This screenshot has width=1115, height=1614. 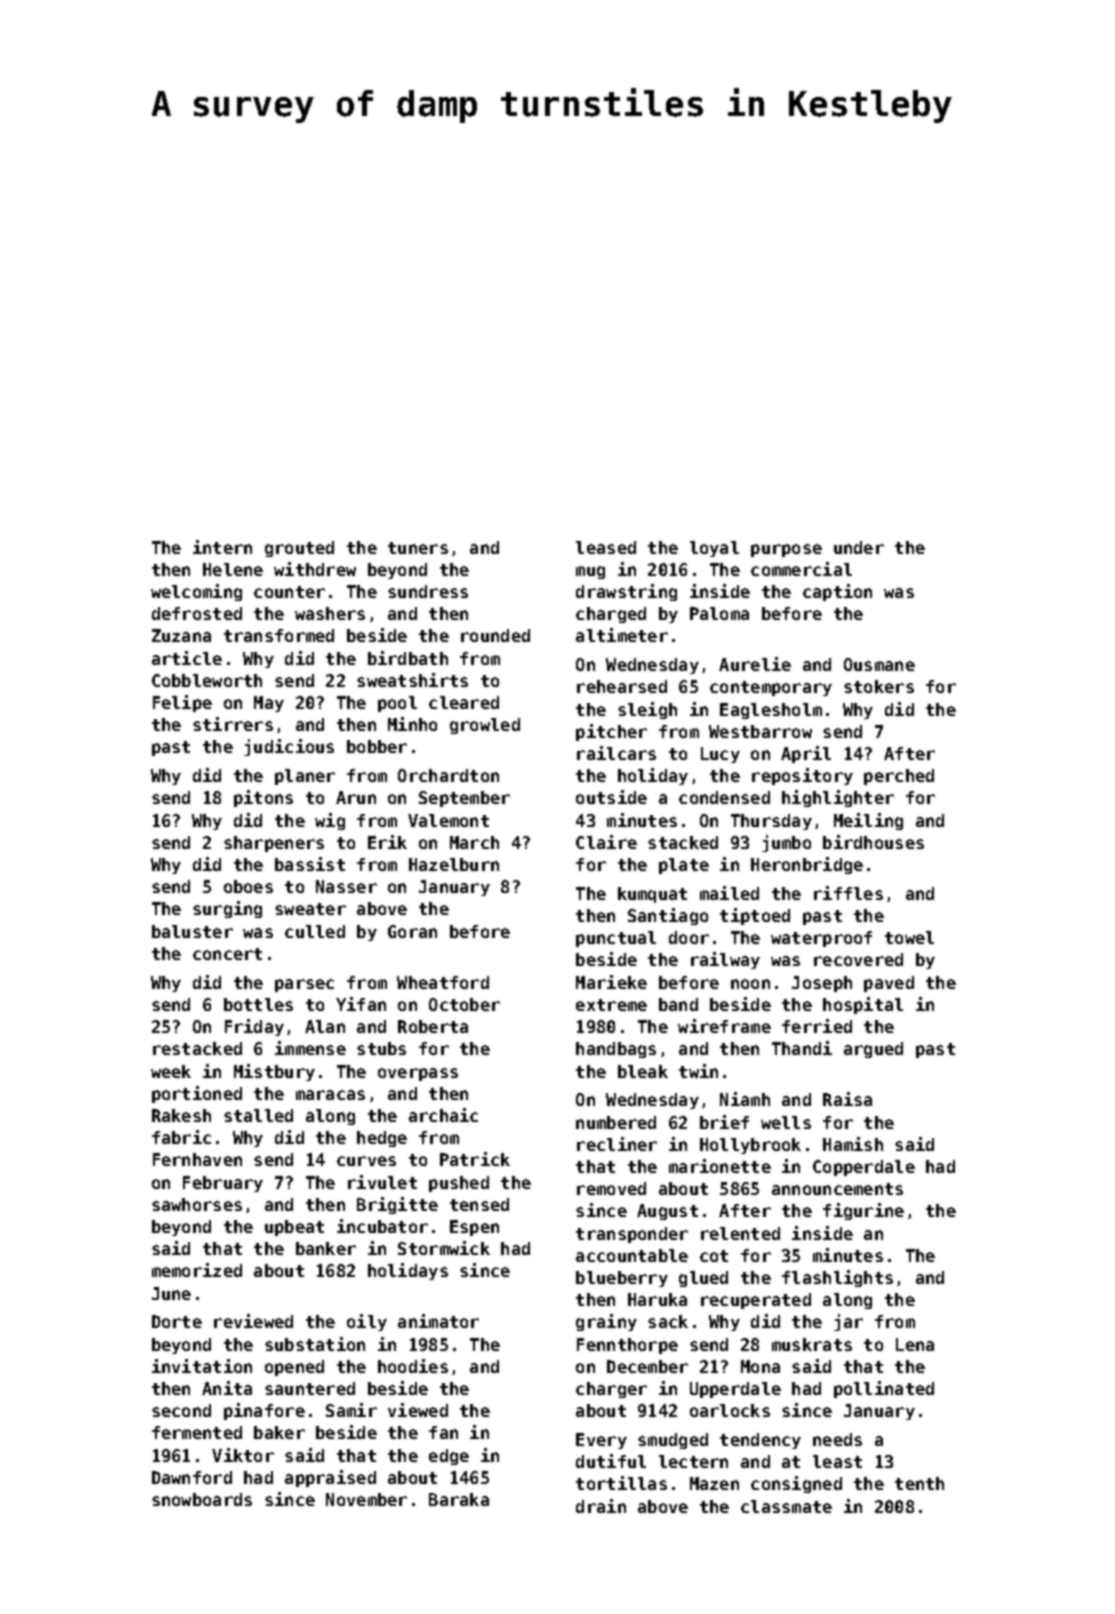 I want to click on defrosted, so click(x=197, y=613).
